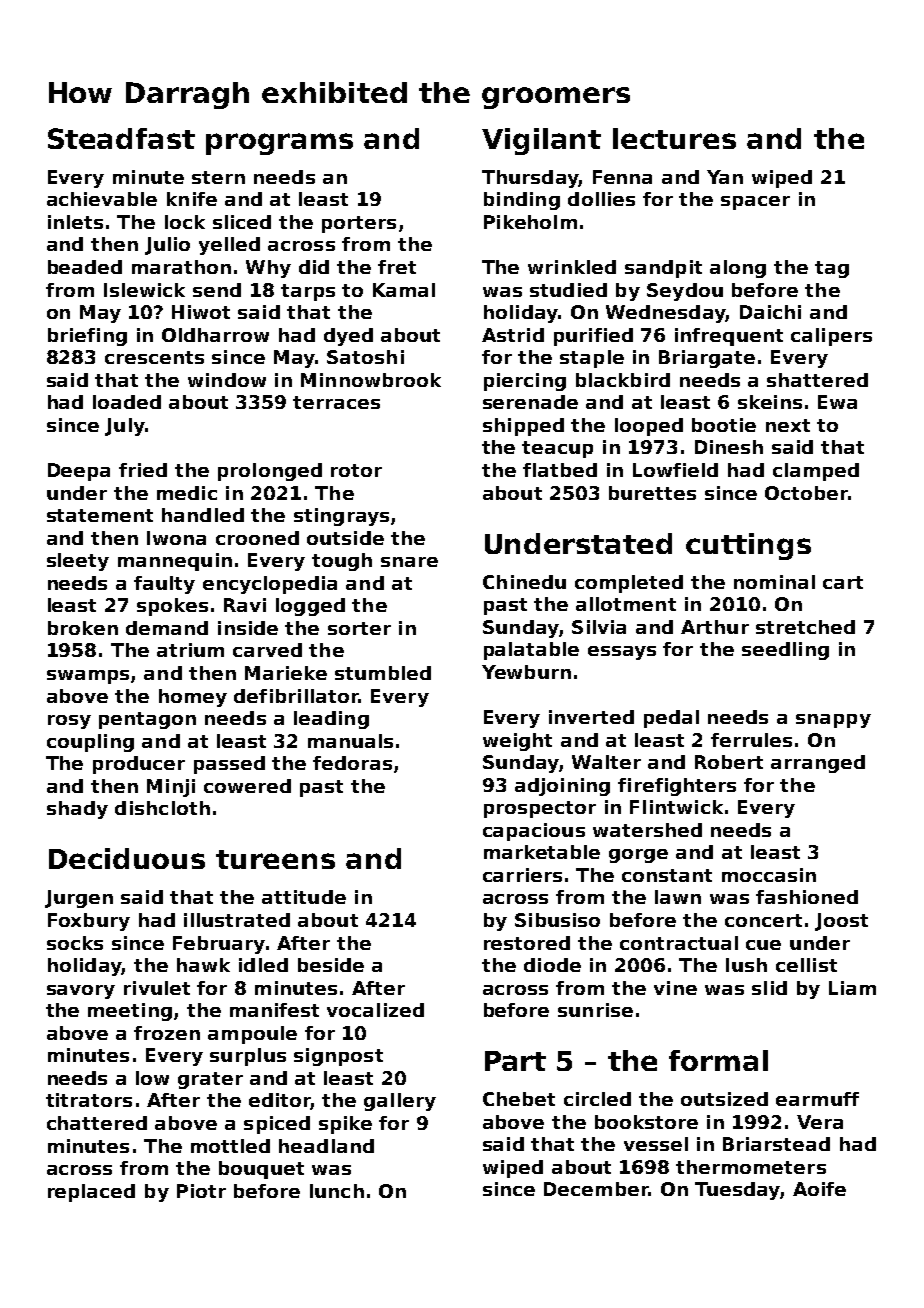 This page has width=924, height=1308. I want to click on programs, so click(279, 144).
